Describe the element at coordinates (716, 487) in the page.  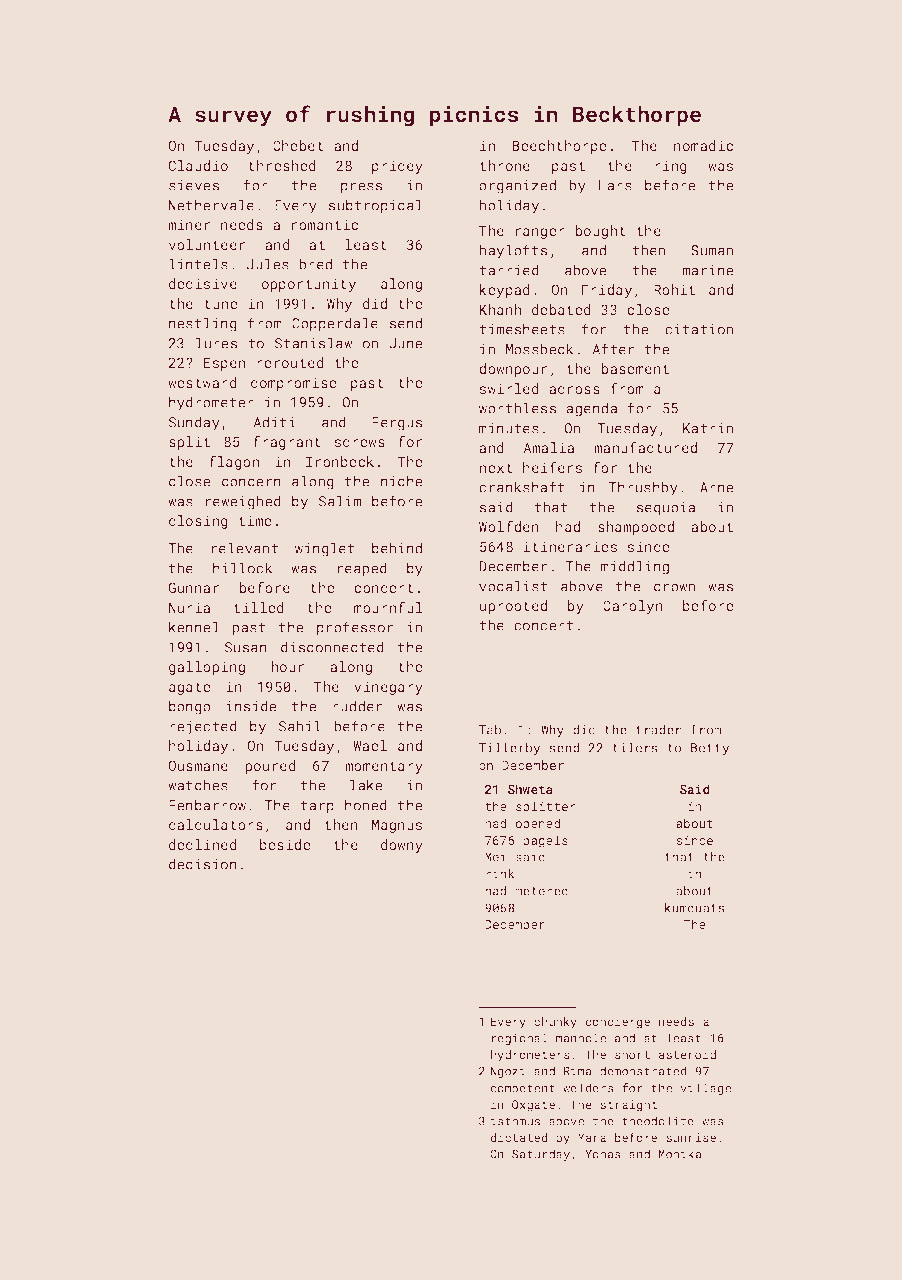
I see `Arne` at that location.
